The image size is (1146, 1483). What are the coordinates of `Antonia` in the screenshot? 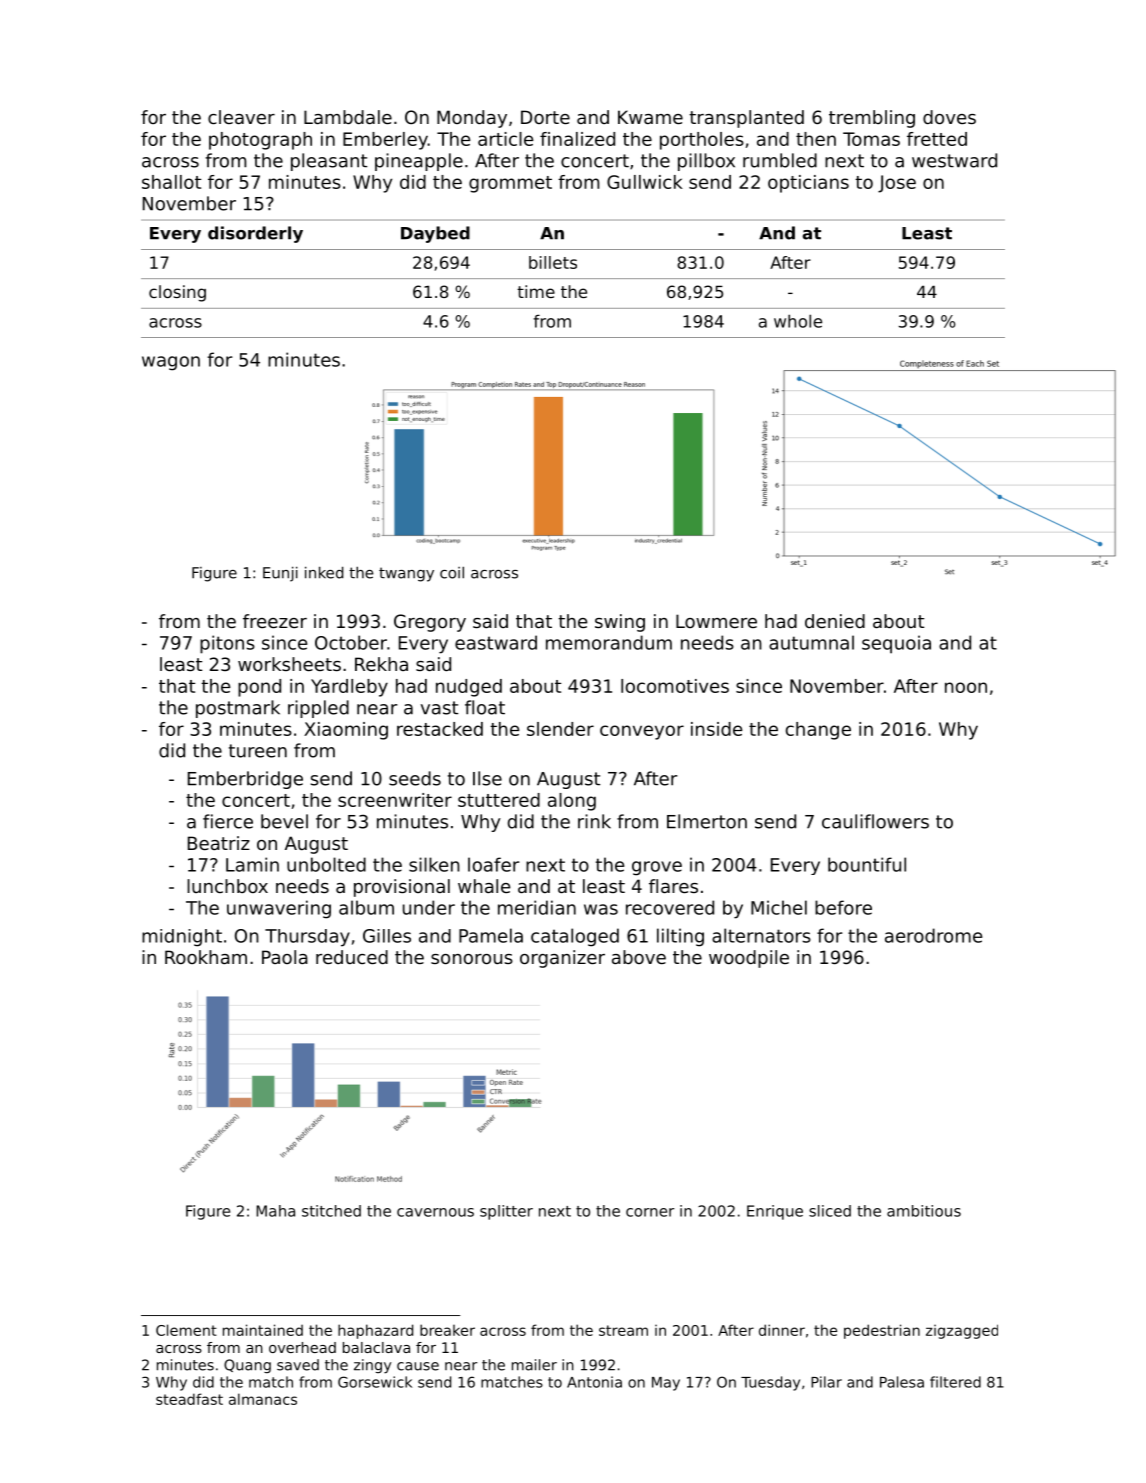 It's located at (594, 1382).
